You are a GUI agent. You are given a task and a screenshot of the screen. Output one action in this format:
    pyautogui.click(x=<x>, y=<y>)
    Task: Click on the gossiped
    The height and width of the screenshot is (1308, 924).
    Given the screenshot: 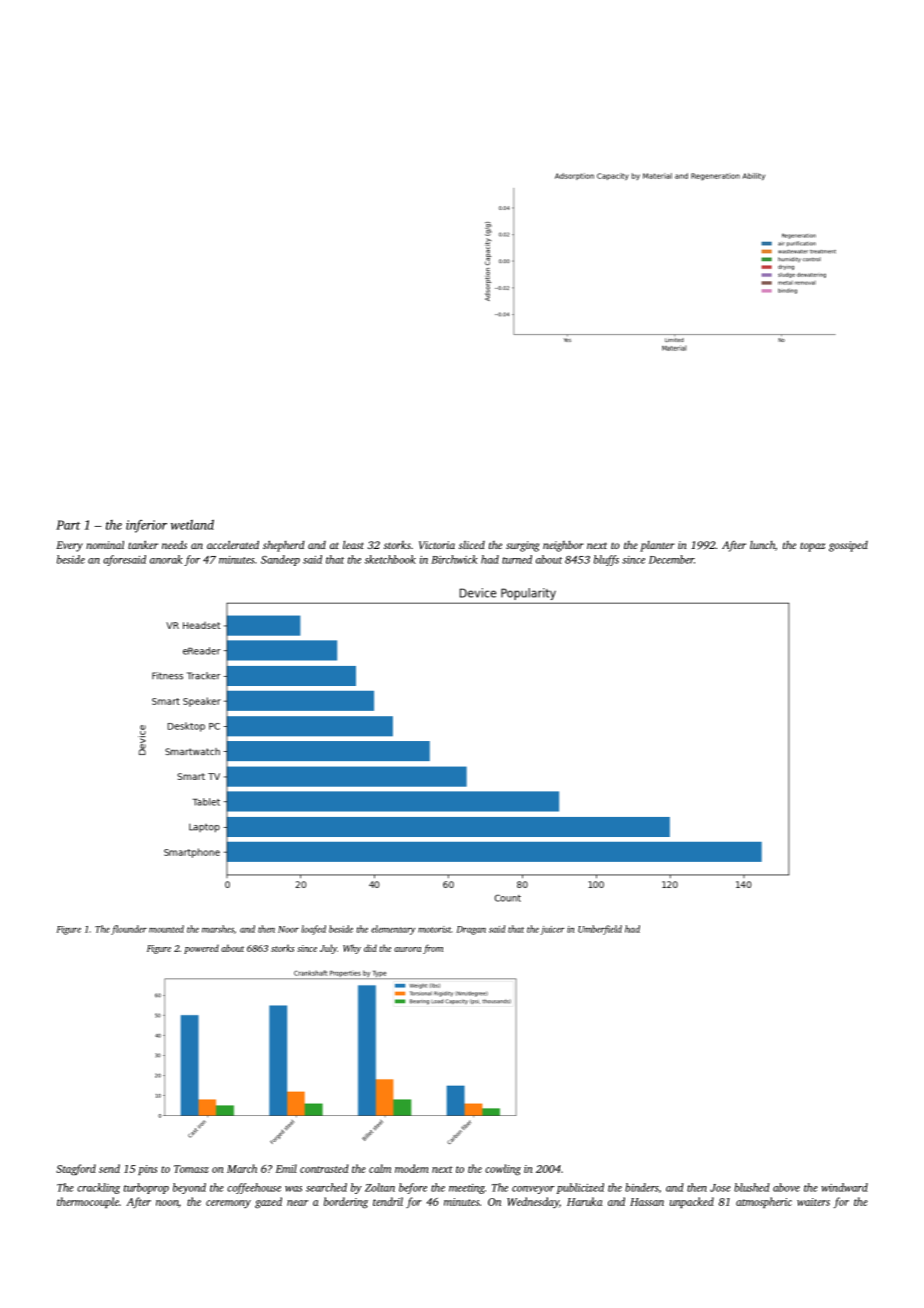 What is the action you would take?
    pyautogui.click(x=848, y=546)
